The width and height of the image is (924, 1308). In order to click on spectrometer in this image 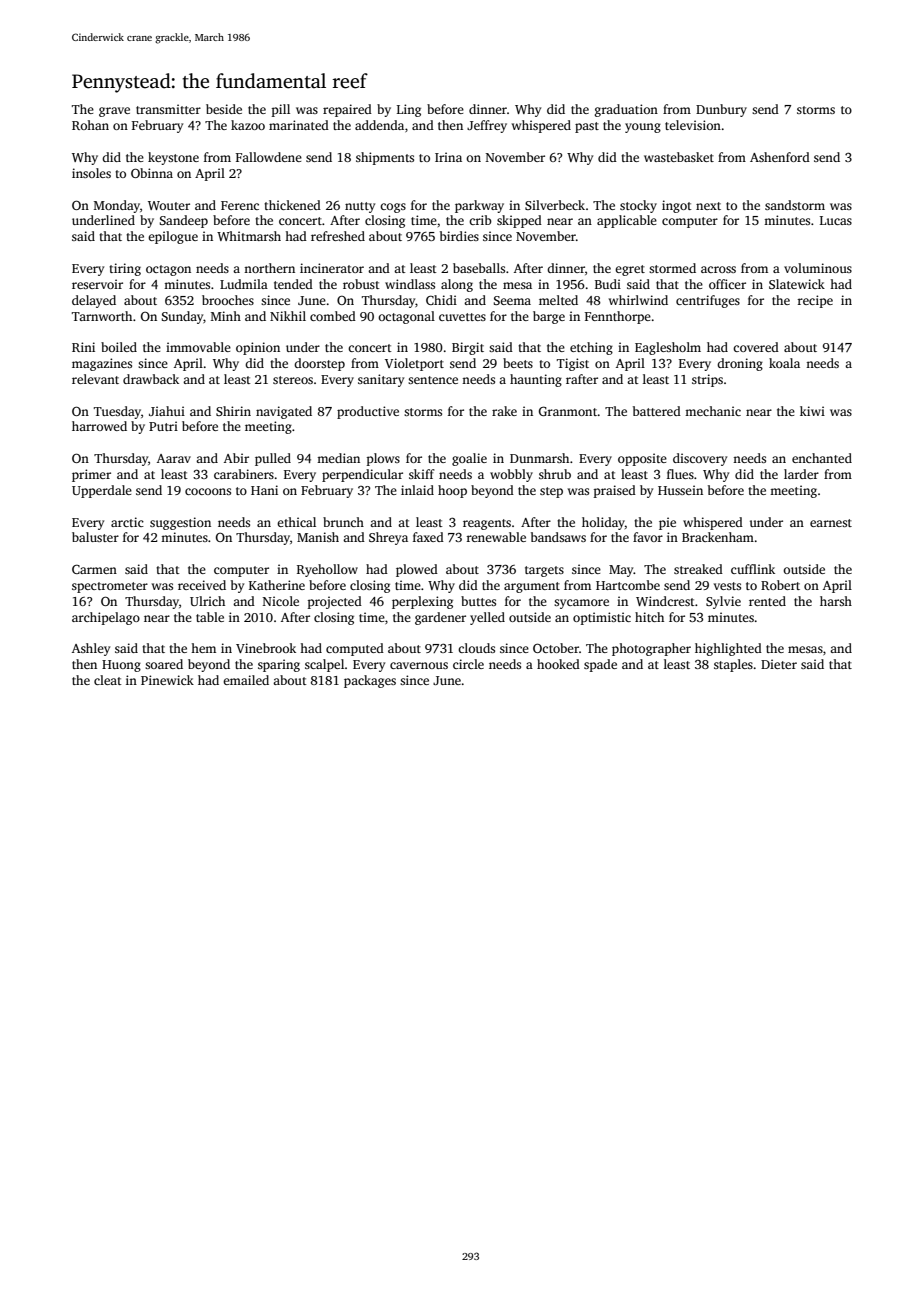, I will do `click(110, 587)`.
